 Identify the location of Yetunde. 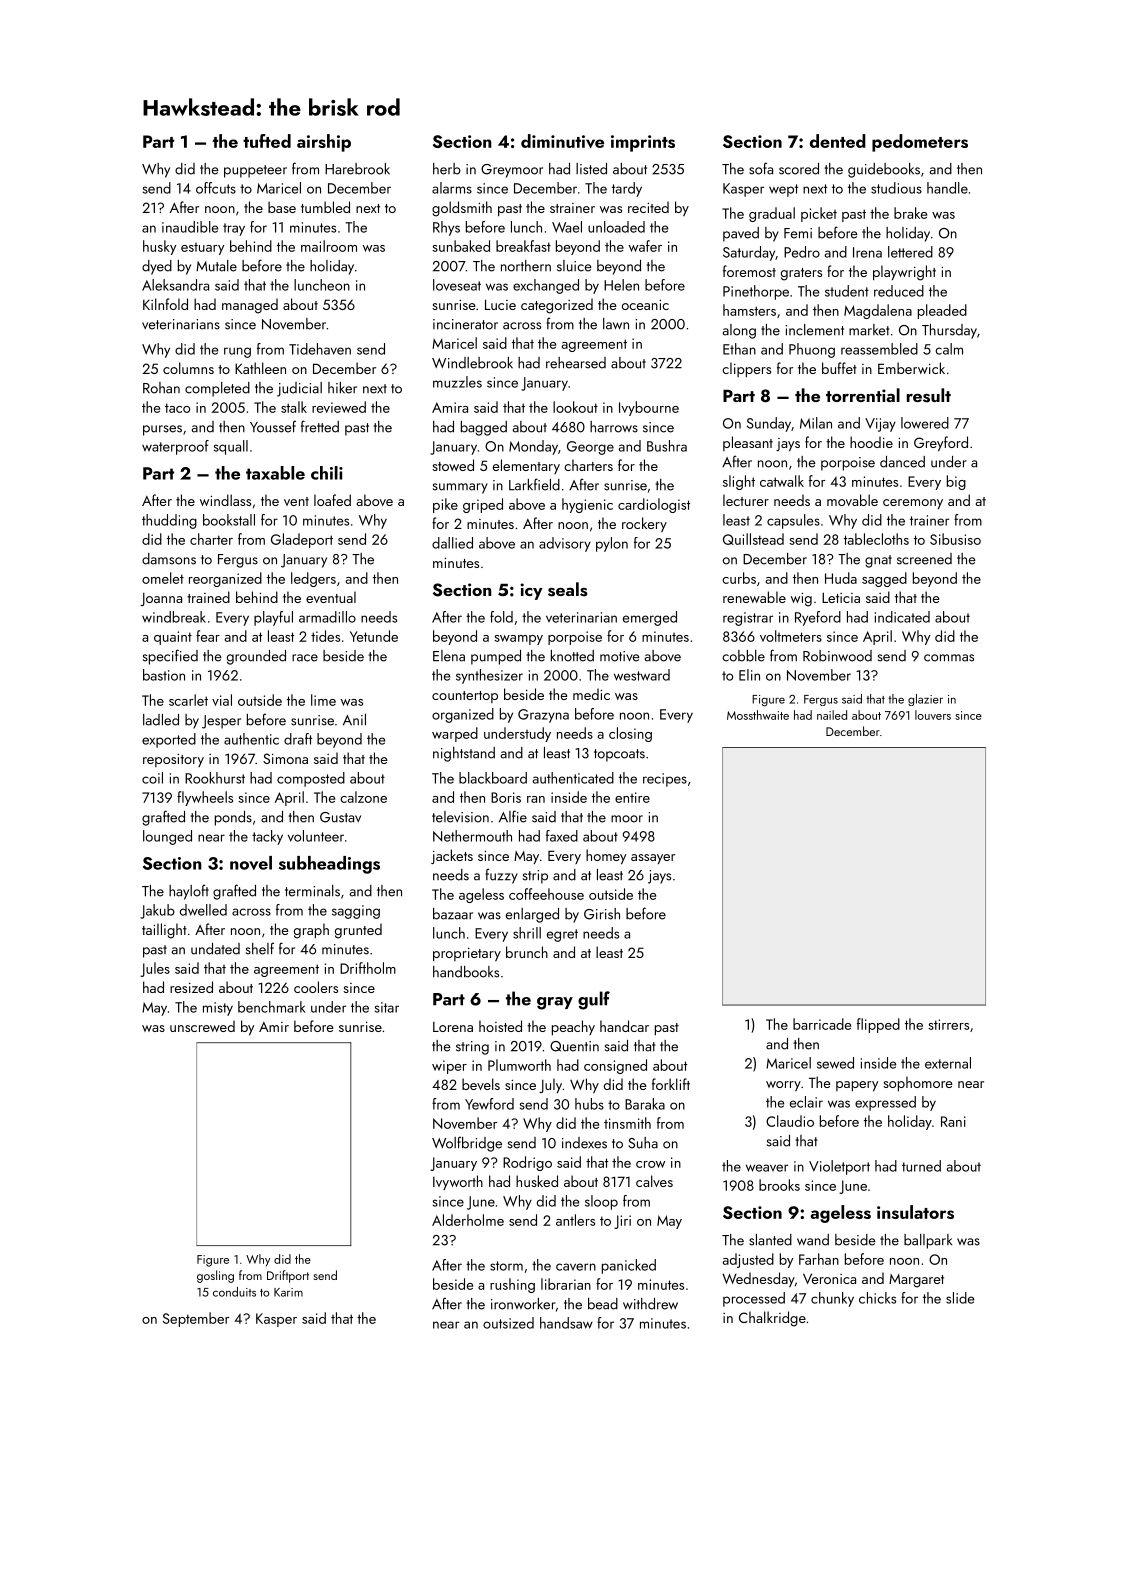
(374, 636).
